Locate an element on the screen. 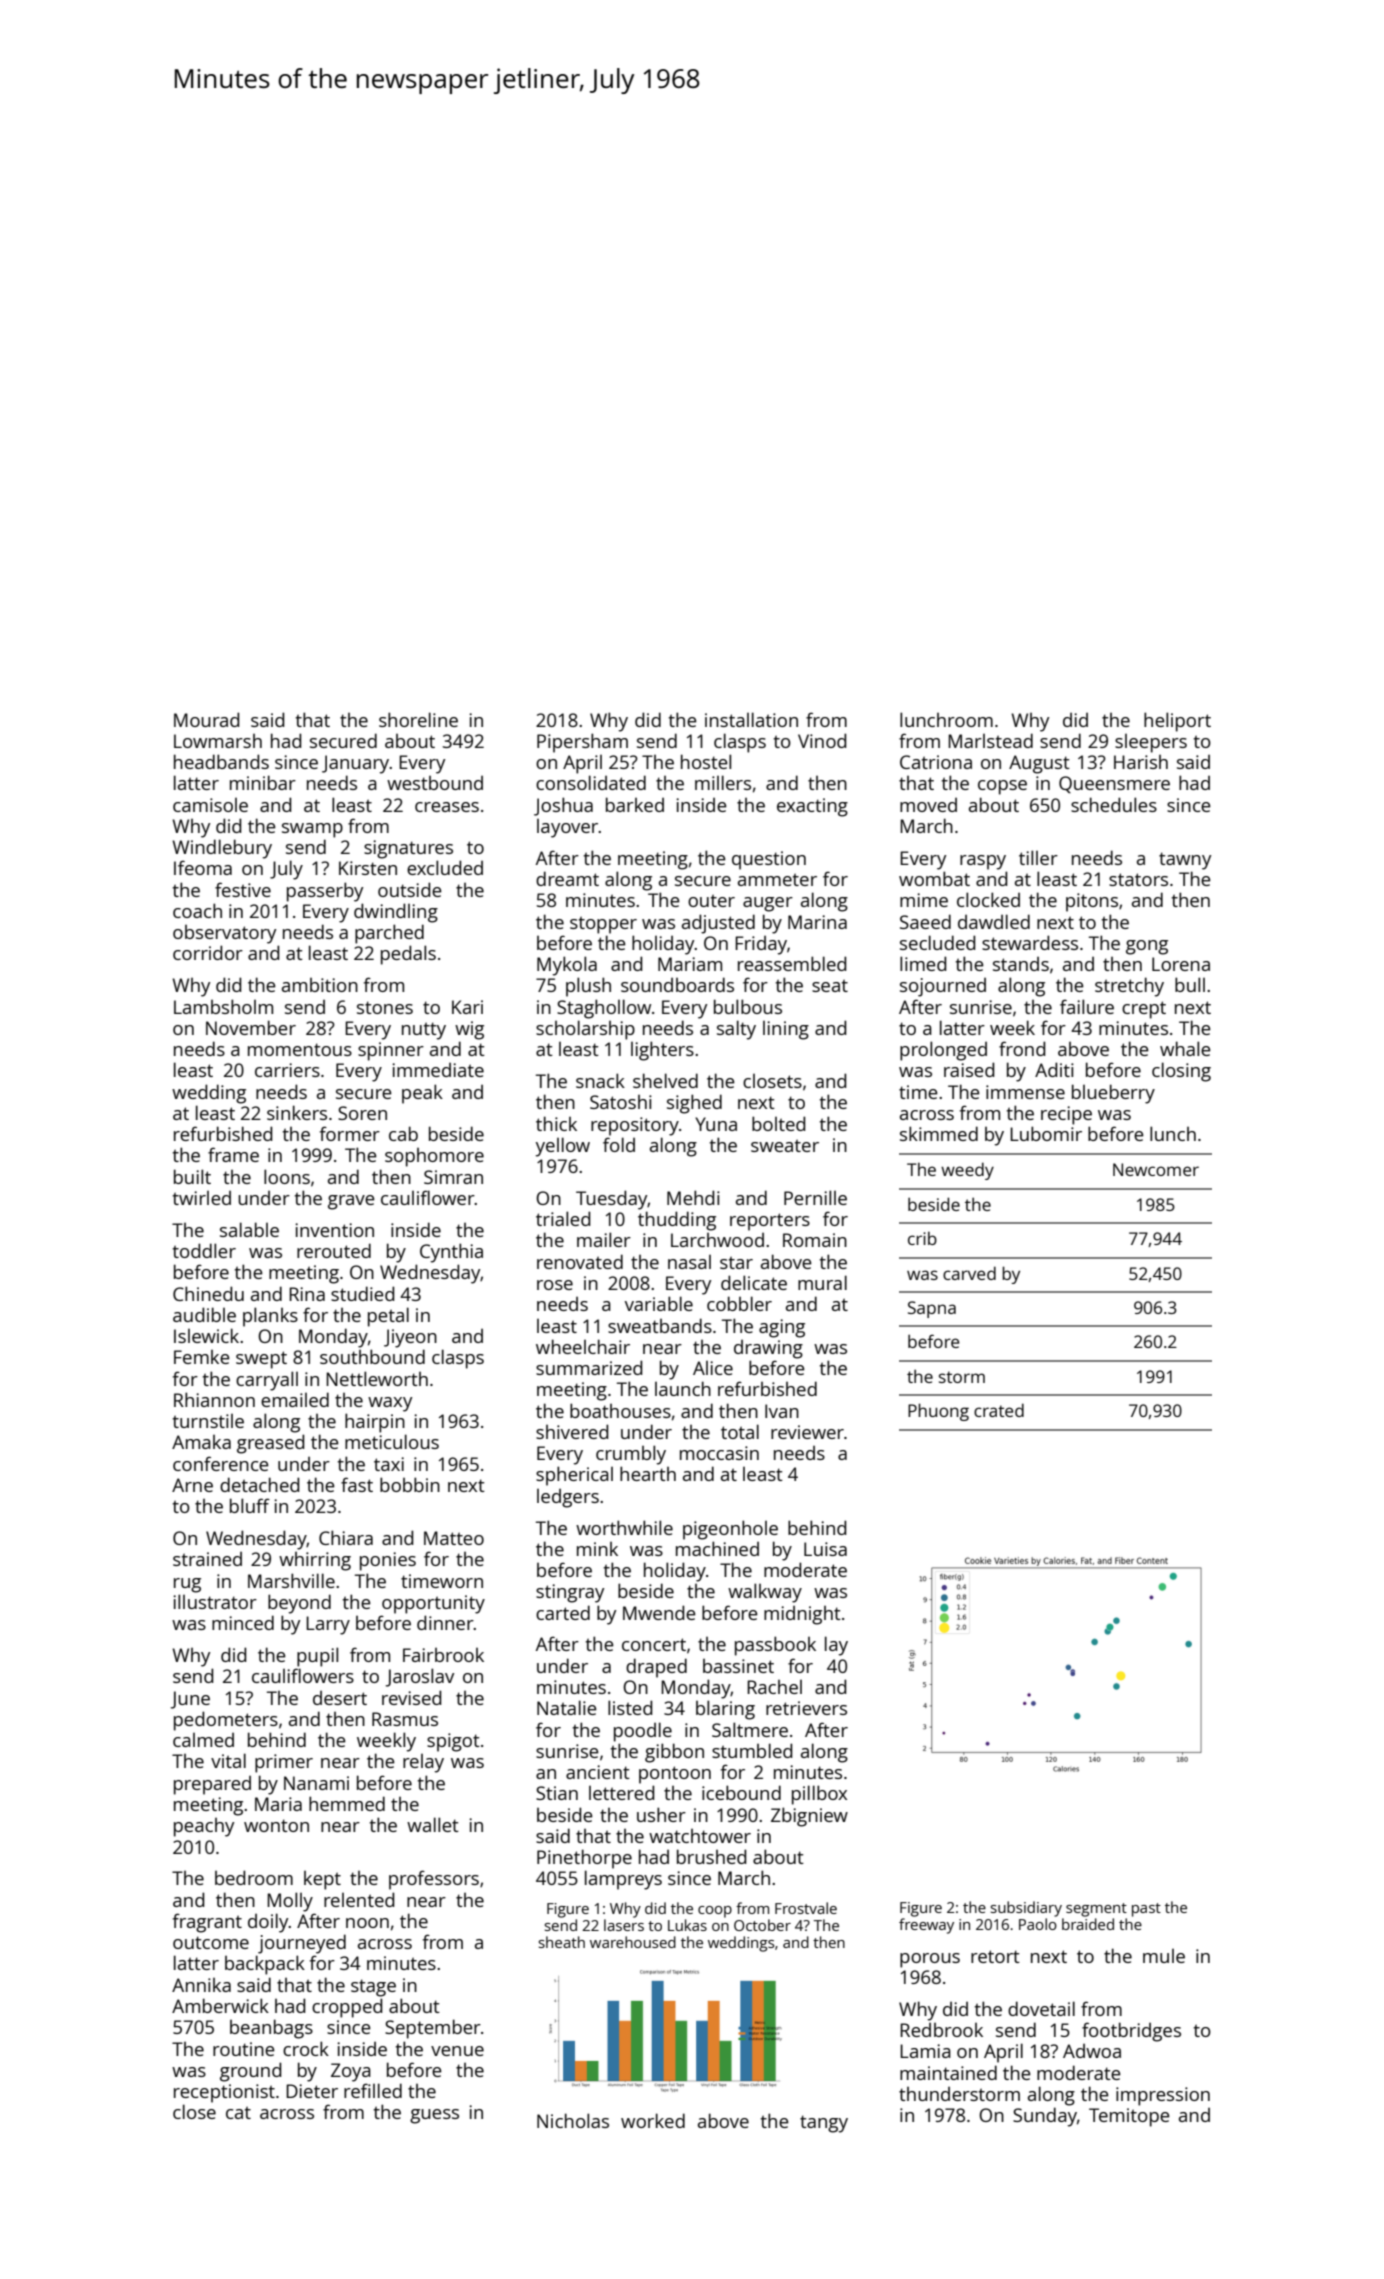  Marlstead is located at coordinates (990, 740).
